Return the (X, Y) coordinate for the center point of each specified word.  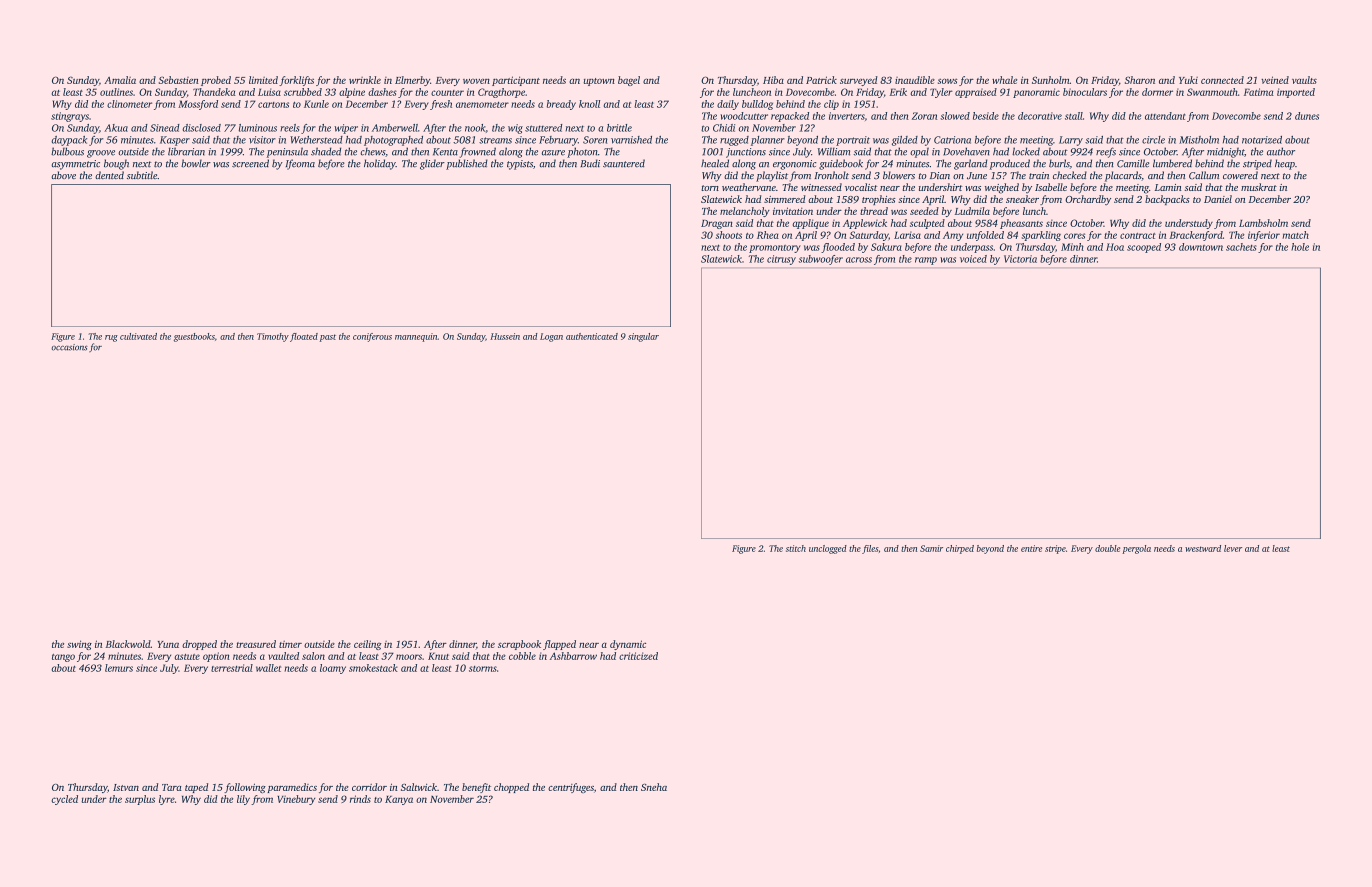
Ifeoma (300, 164)
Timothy (273, 337)
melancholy (745, 212)
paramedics (292, 788)
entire (1031, 548)
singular (643, 337)
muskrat (1259, 187)
